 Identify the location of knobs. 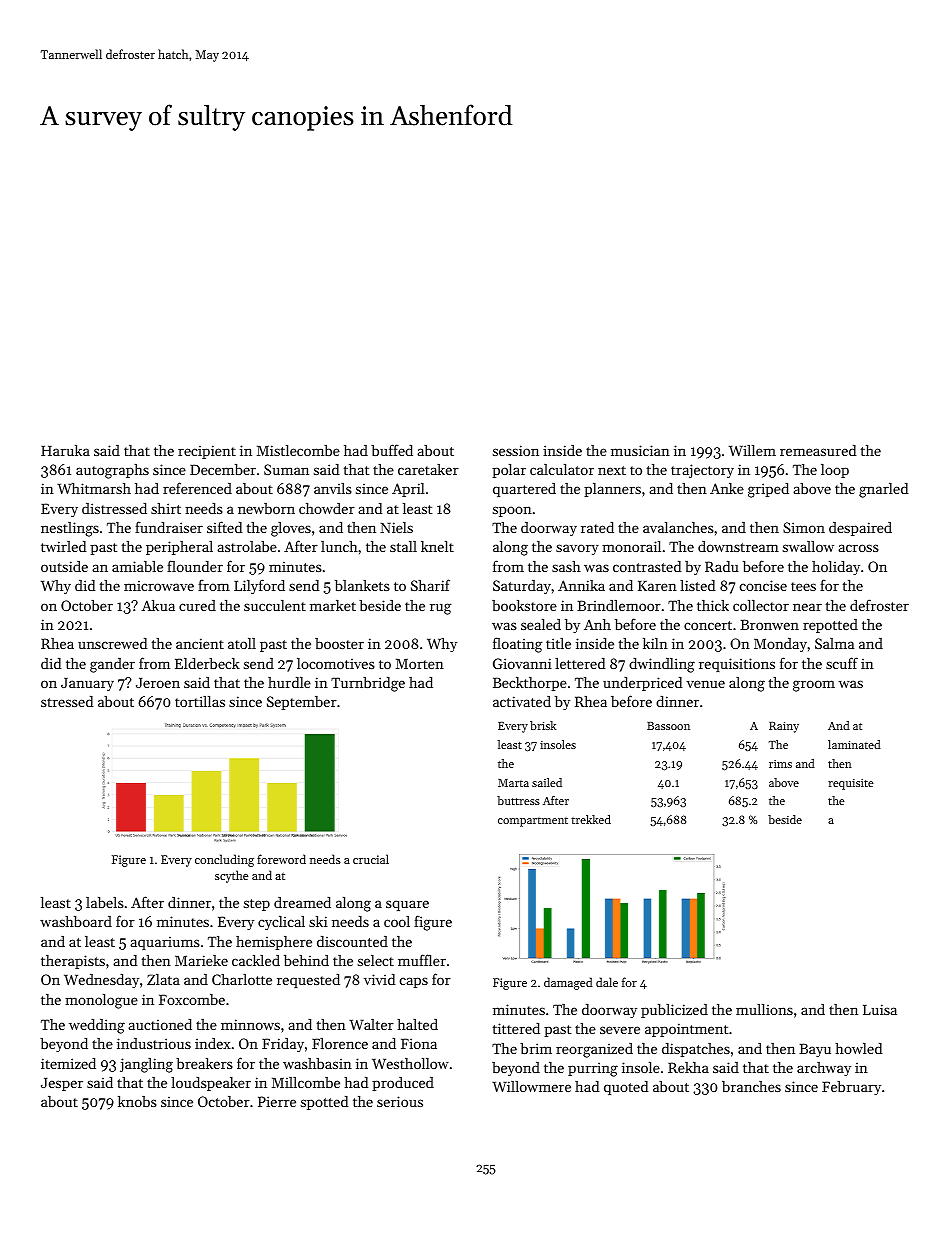
(137, 1101).
